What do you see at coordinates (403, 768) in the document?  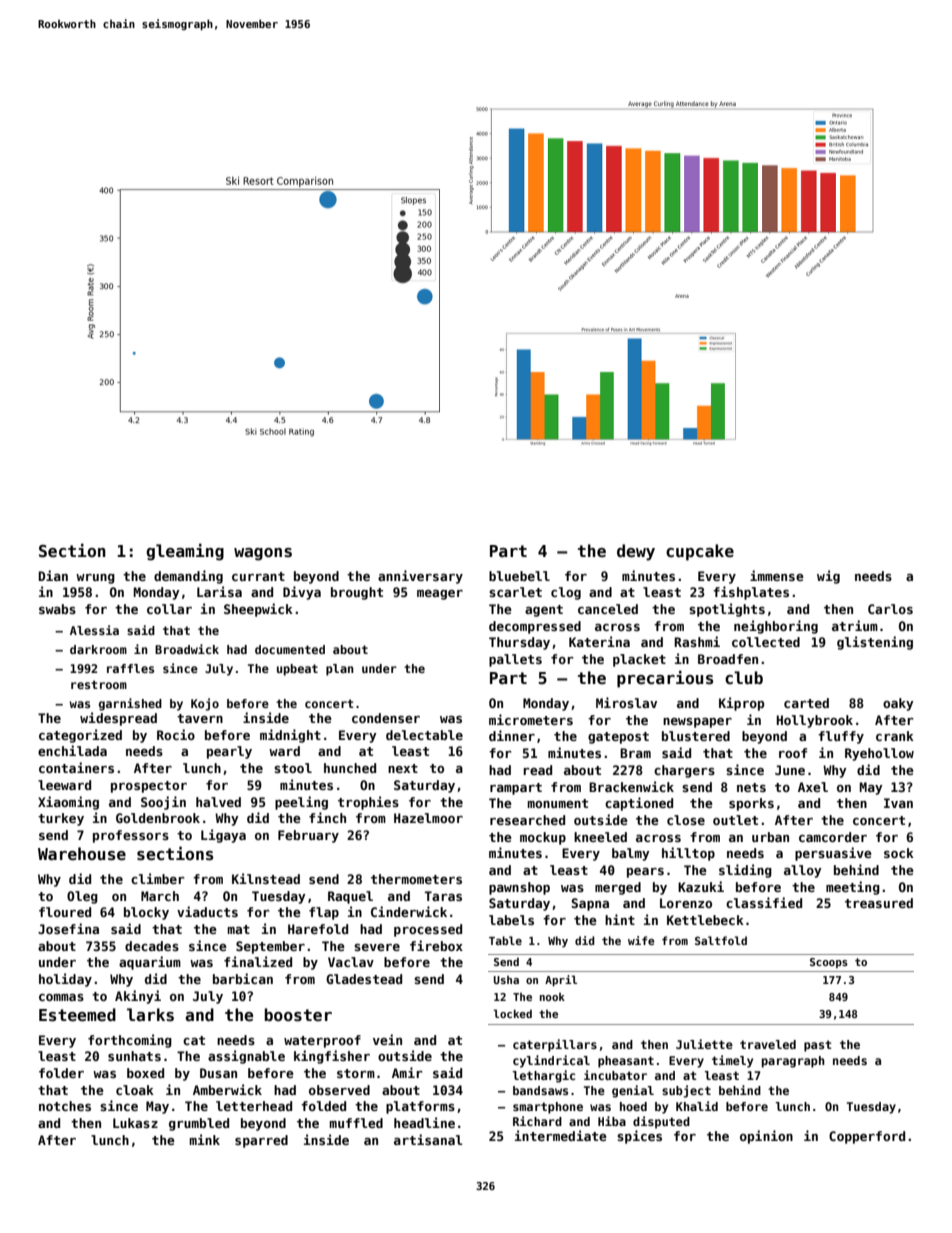 I see `next` at bounding box center [403, 768].
